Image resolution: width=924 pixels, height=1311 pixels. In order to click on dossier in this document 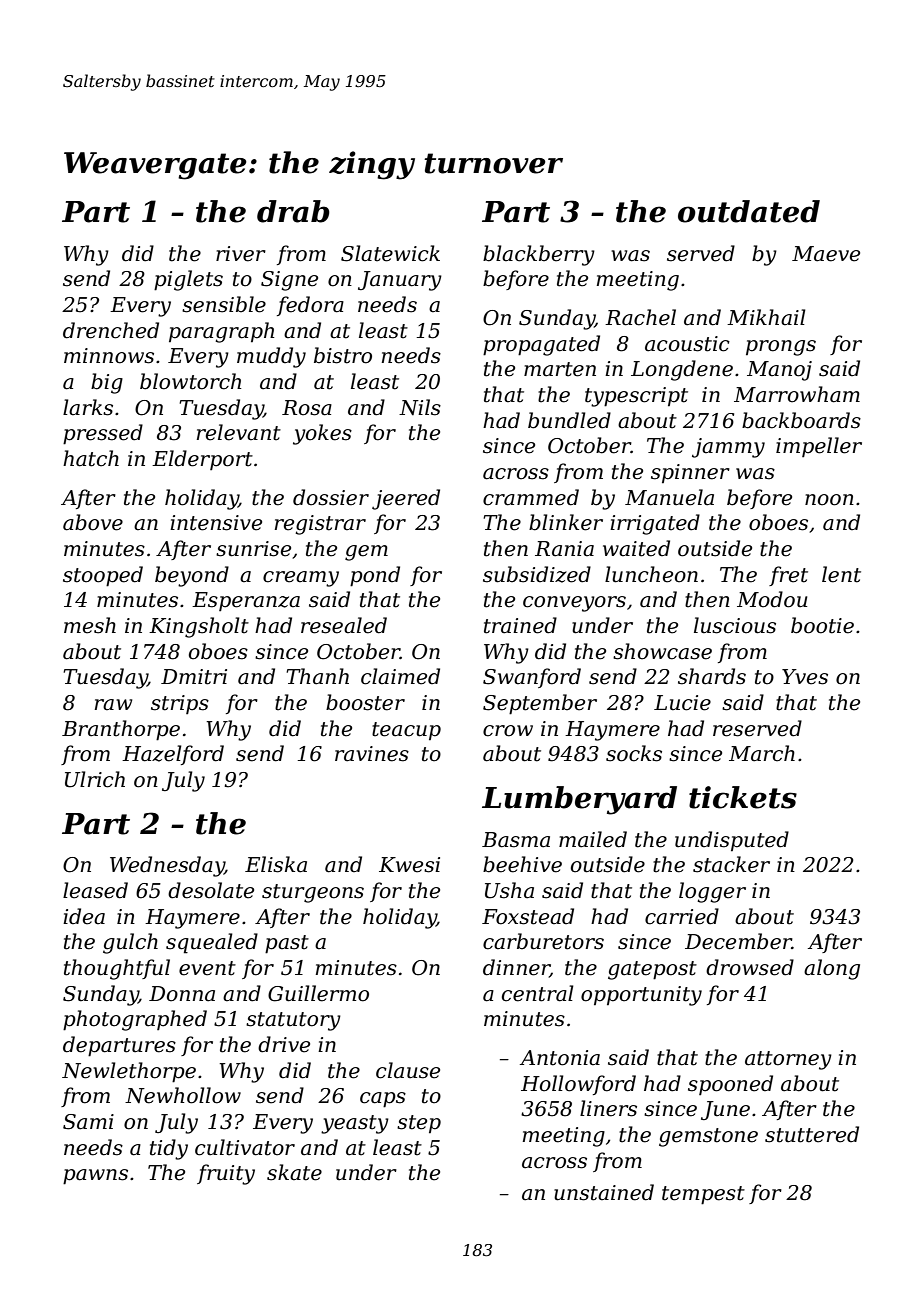, I will do `click(331, 497)`.
